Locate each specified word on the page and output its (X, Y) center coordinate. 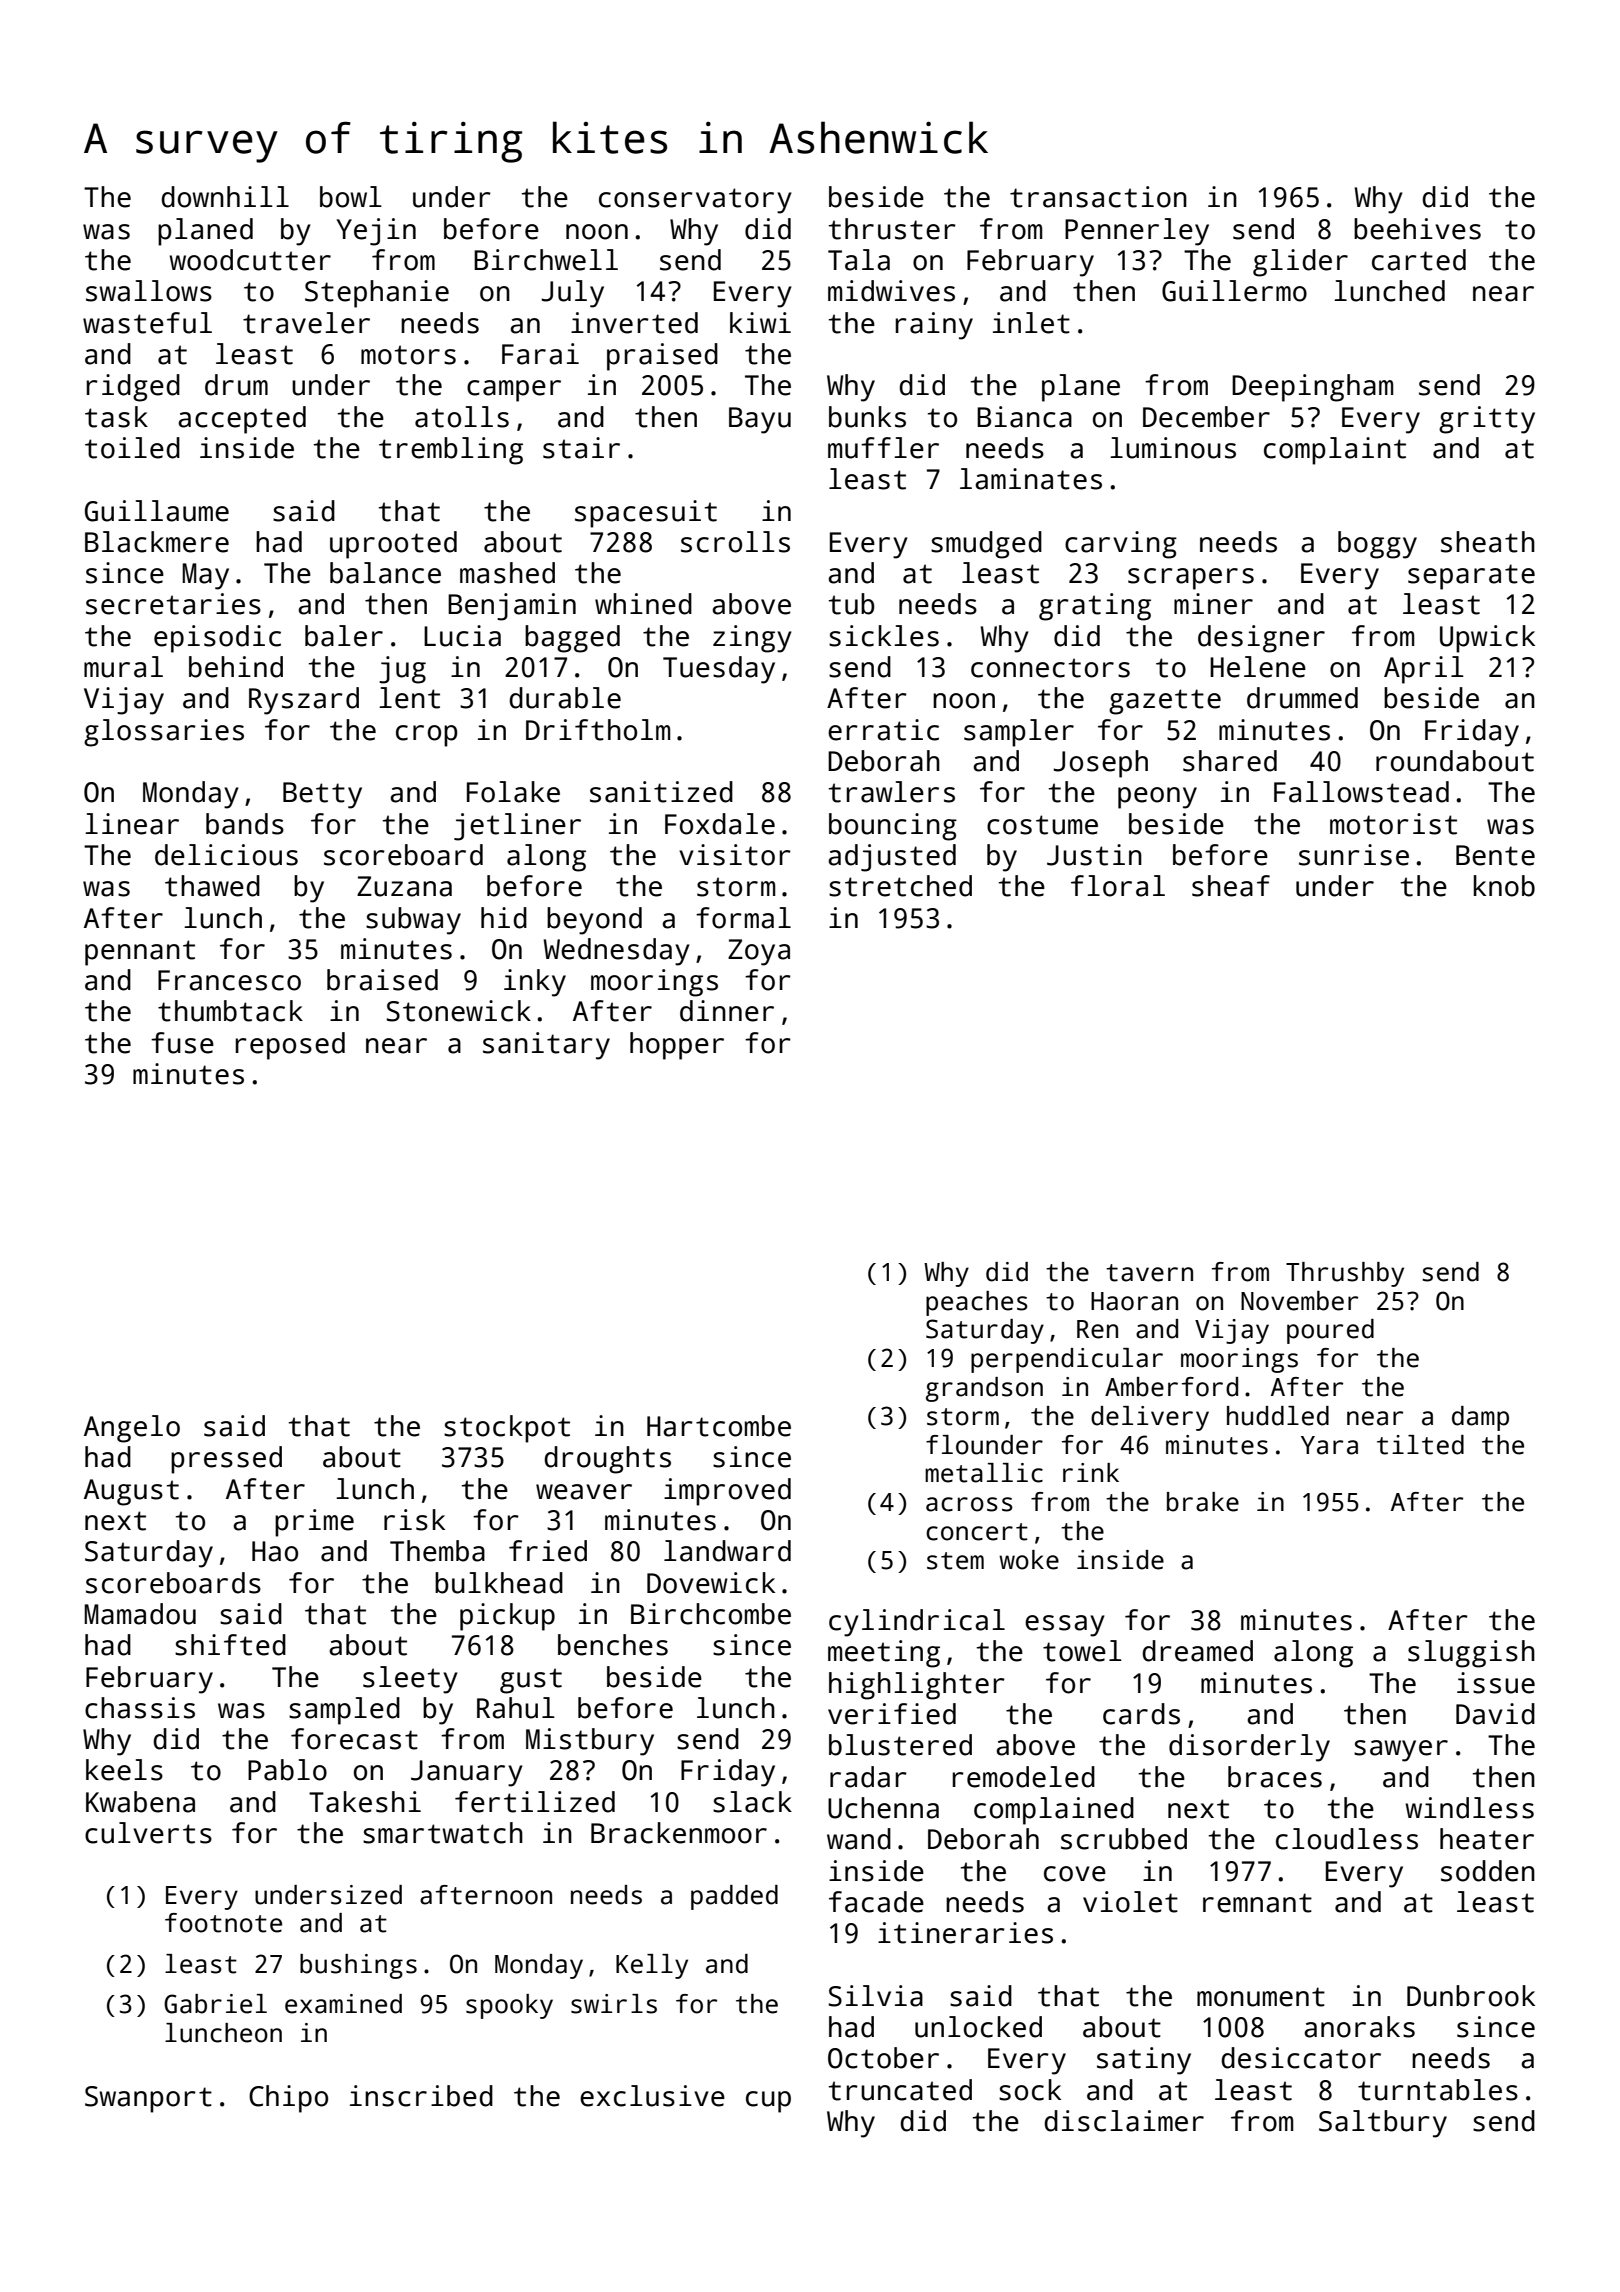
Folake (513, 792)
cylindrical (917, 1623)
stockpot (507, 1429)
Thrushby (1345, 1274)
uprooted (393, 545)
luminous (1173, 448)
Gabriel (215, 2004)
